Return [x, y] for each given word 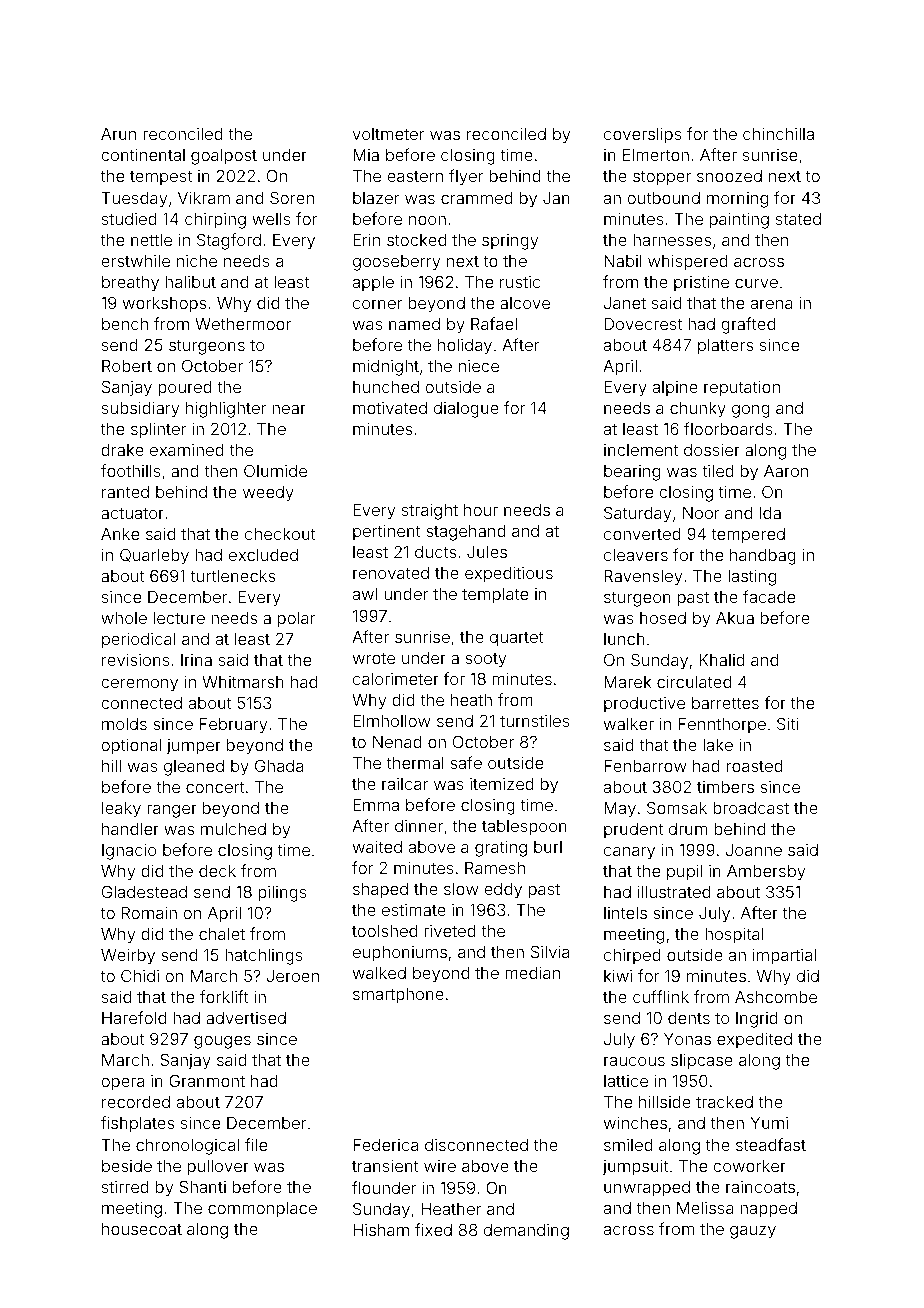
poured [185, 389]
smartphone [398, 996]
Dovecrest [643, 324]
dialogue [466, 410]
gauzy [753, 1232]
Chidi [140, 975]
